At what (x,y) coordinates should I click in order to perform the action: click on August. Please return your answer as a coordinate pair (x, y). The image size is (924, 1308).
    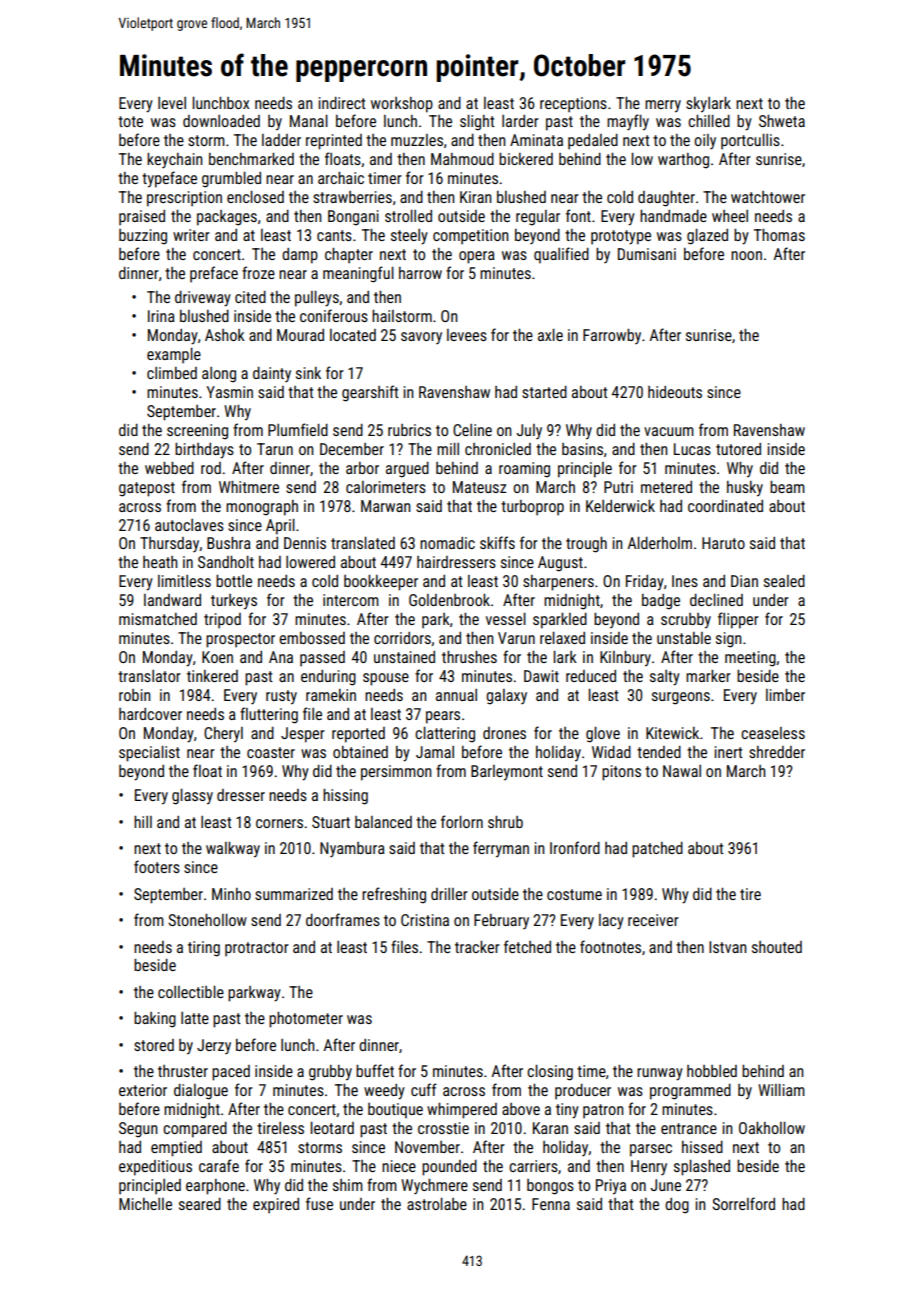
    Looking at the image, I should click on (560, 564).
